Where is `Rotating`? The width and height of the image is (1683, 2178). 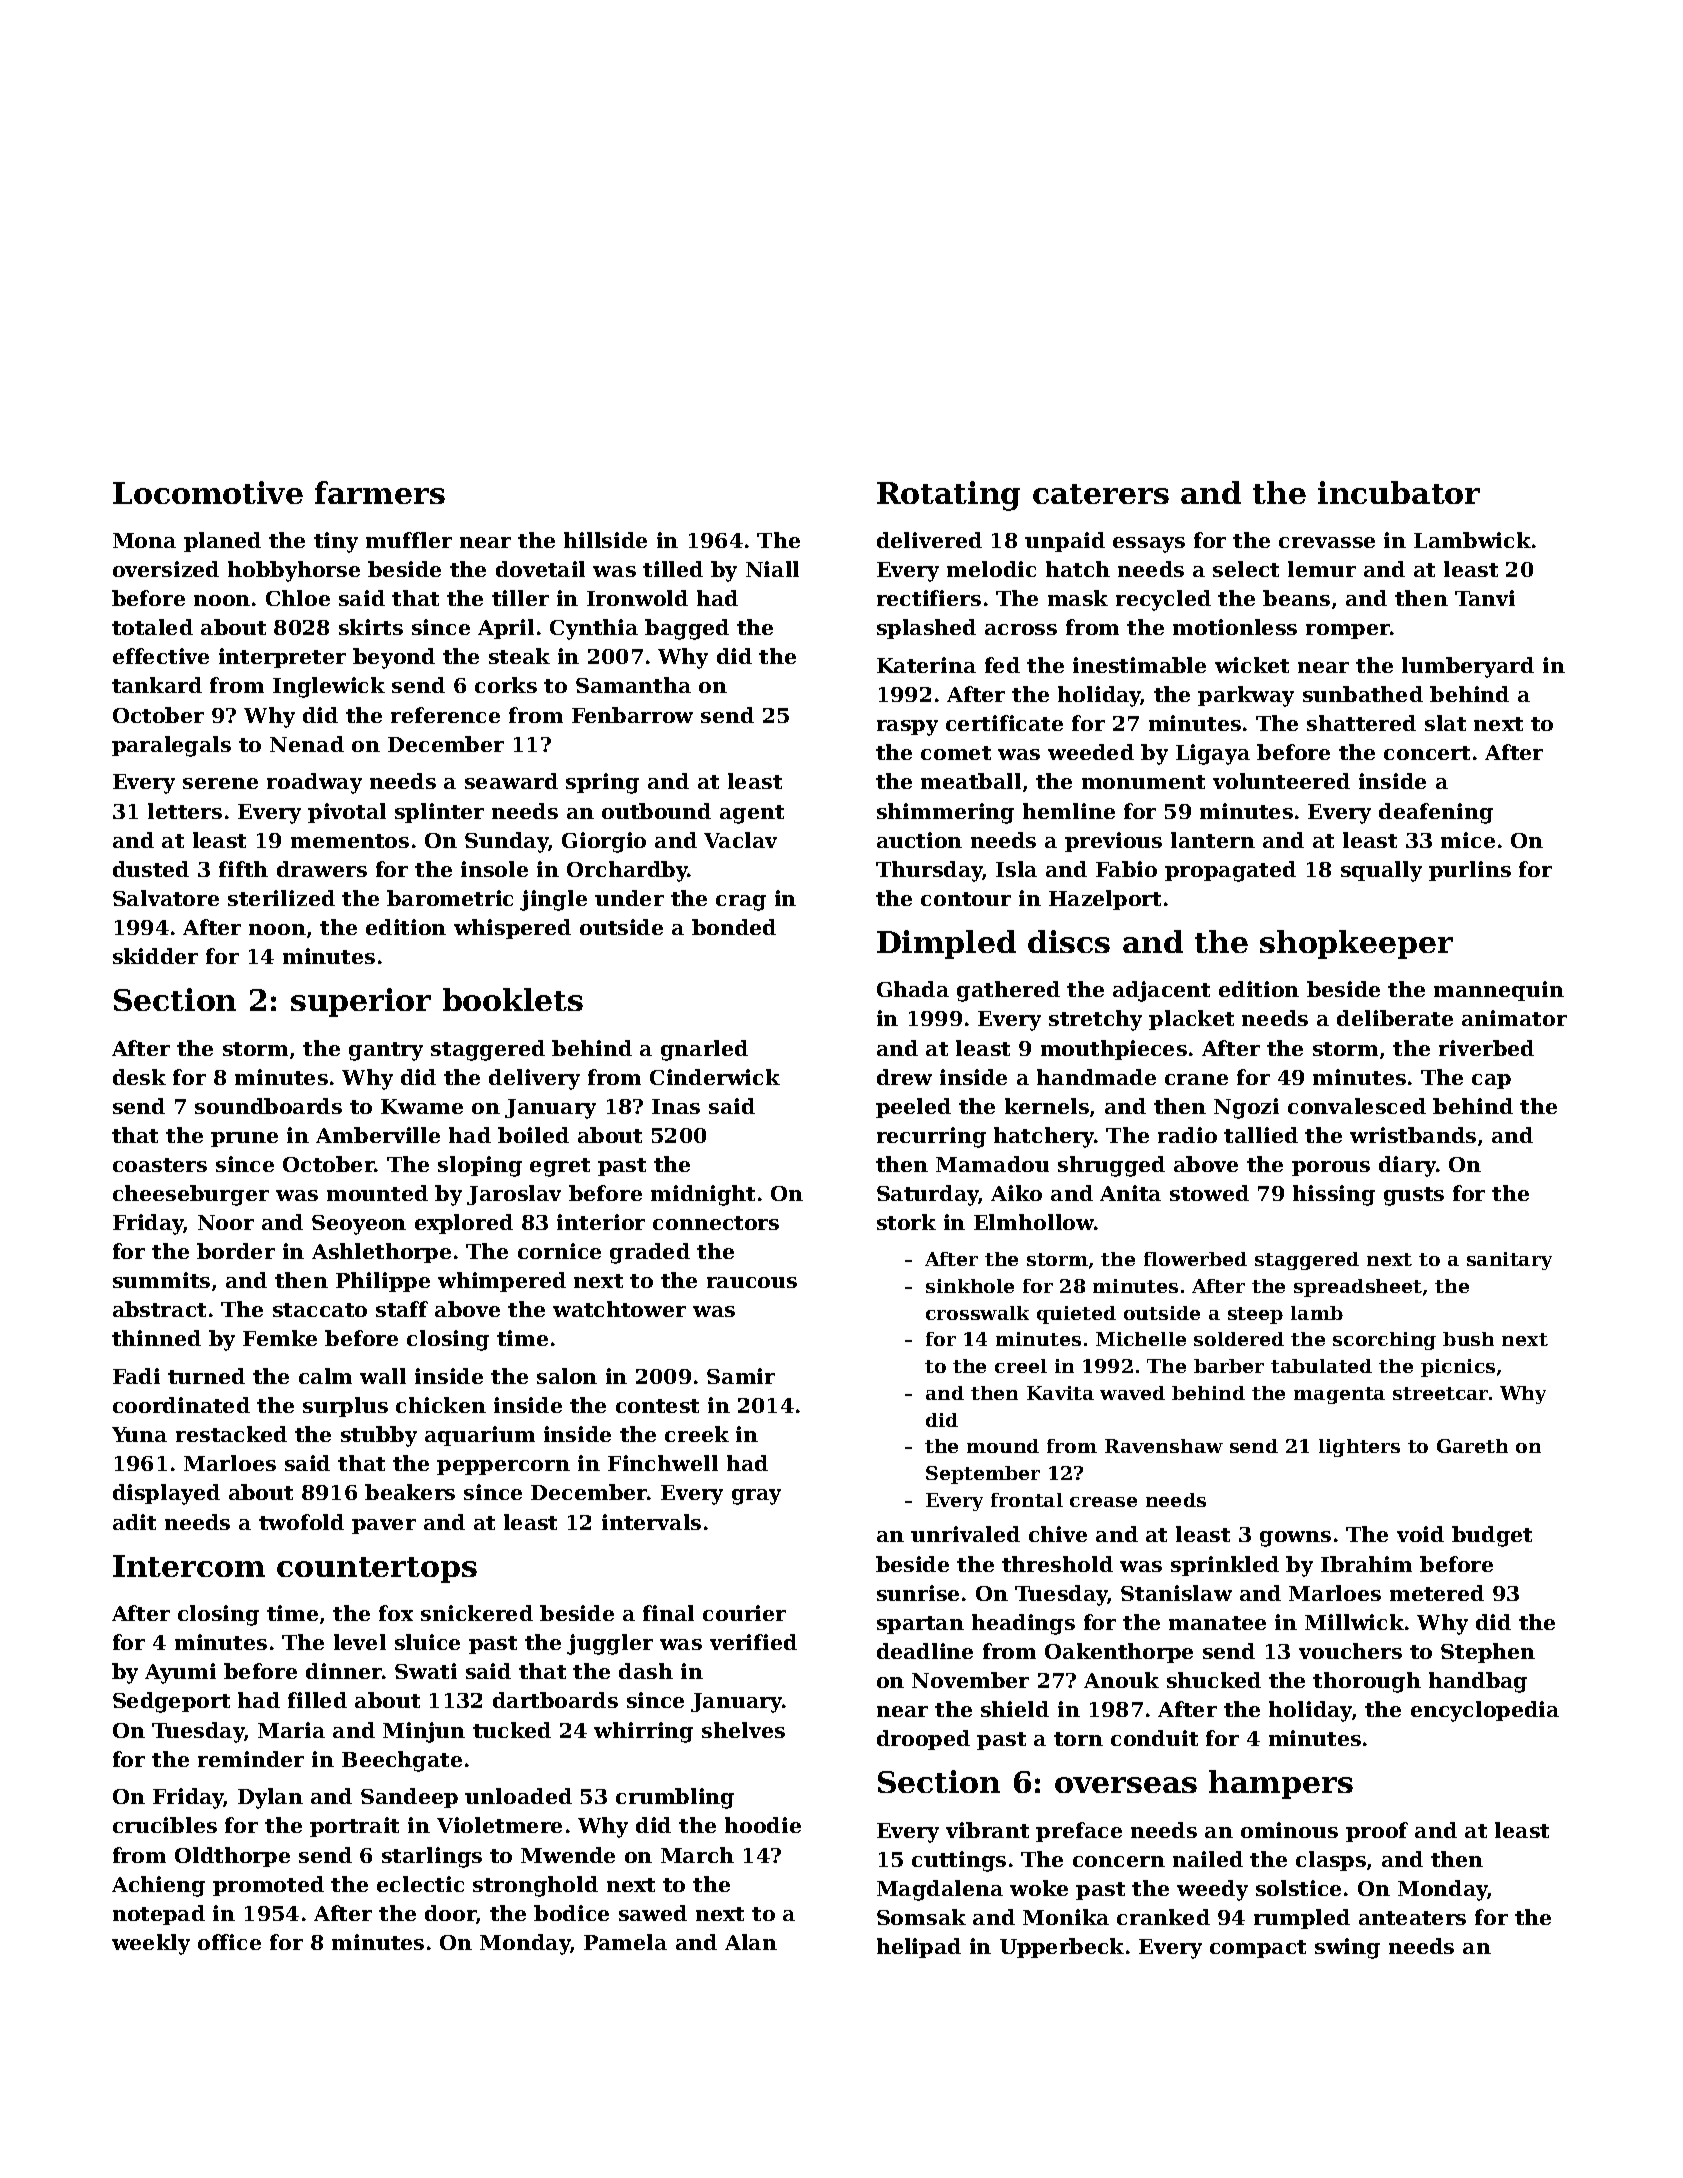 Rotating is located at coordinates (948, 496).
